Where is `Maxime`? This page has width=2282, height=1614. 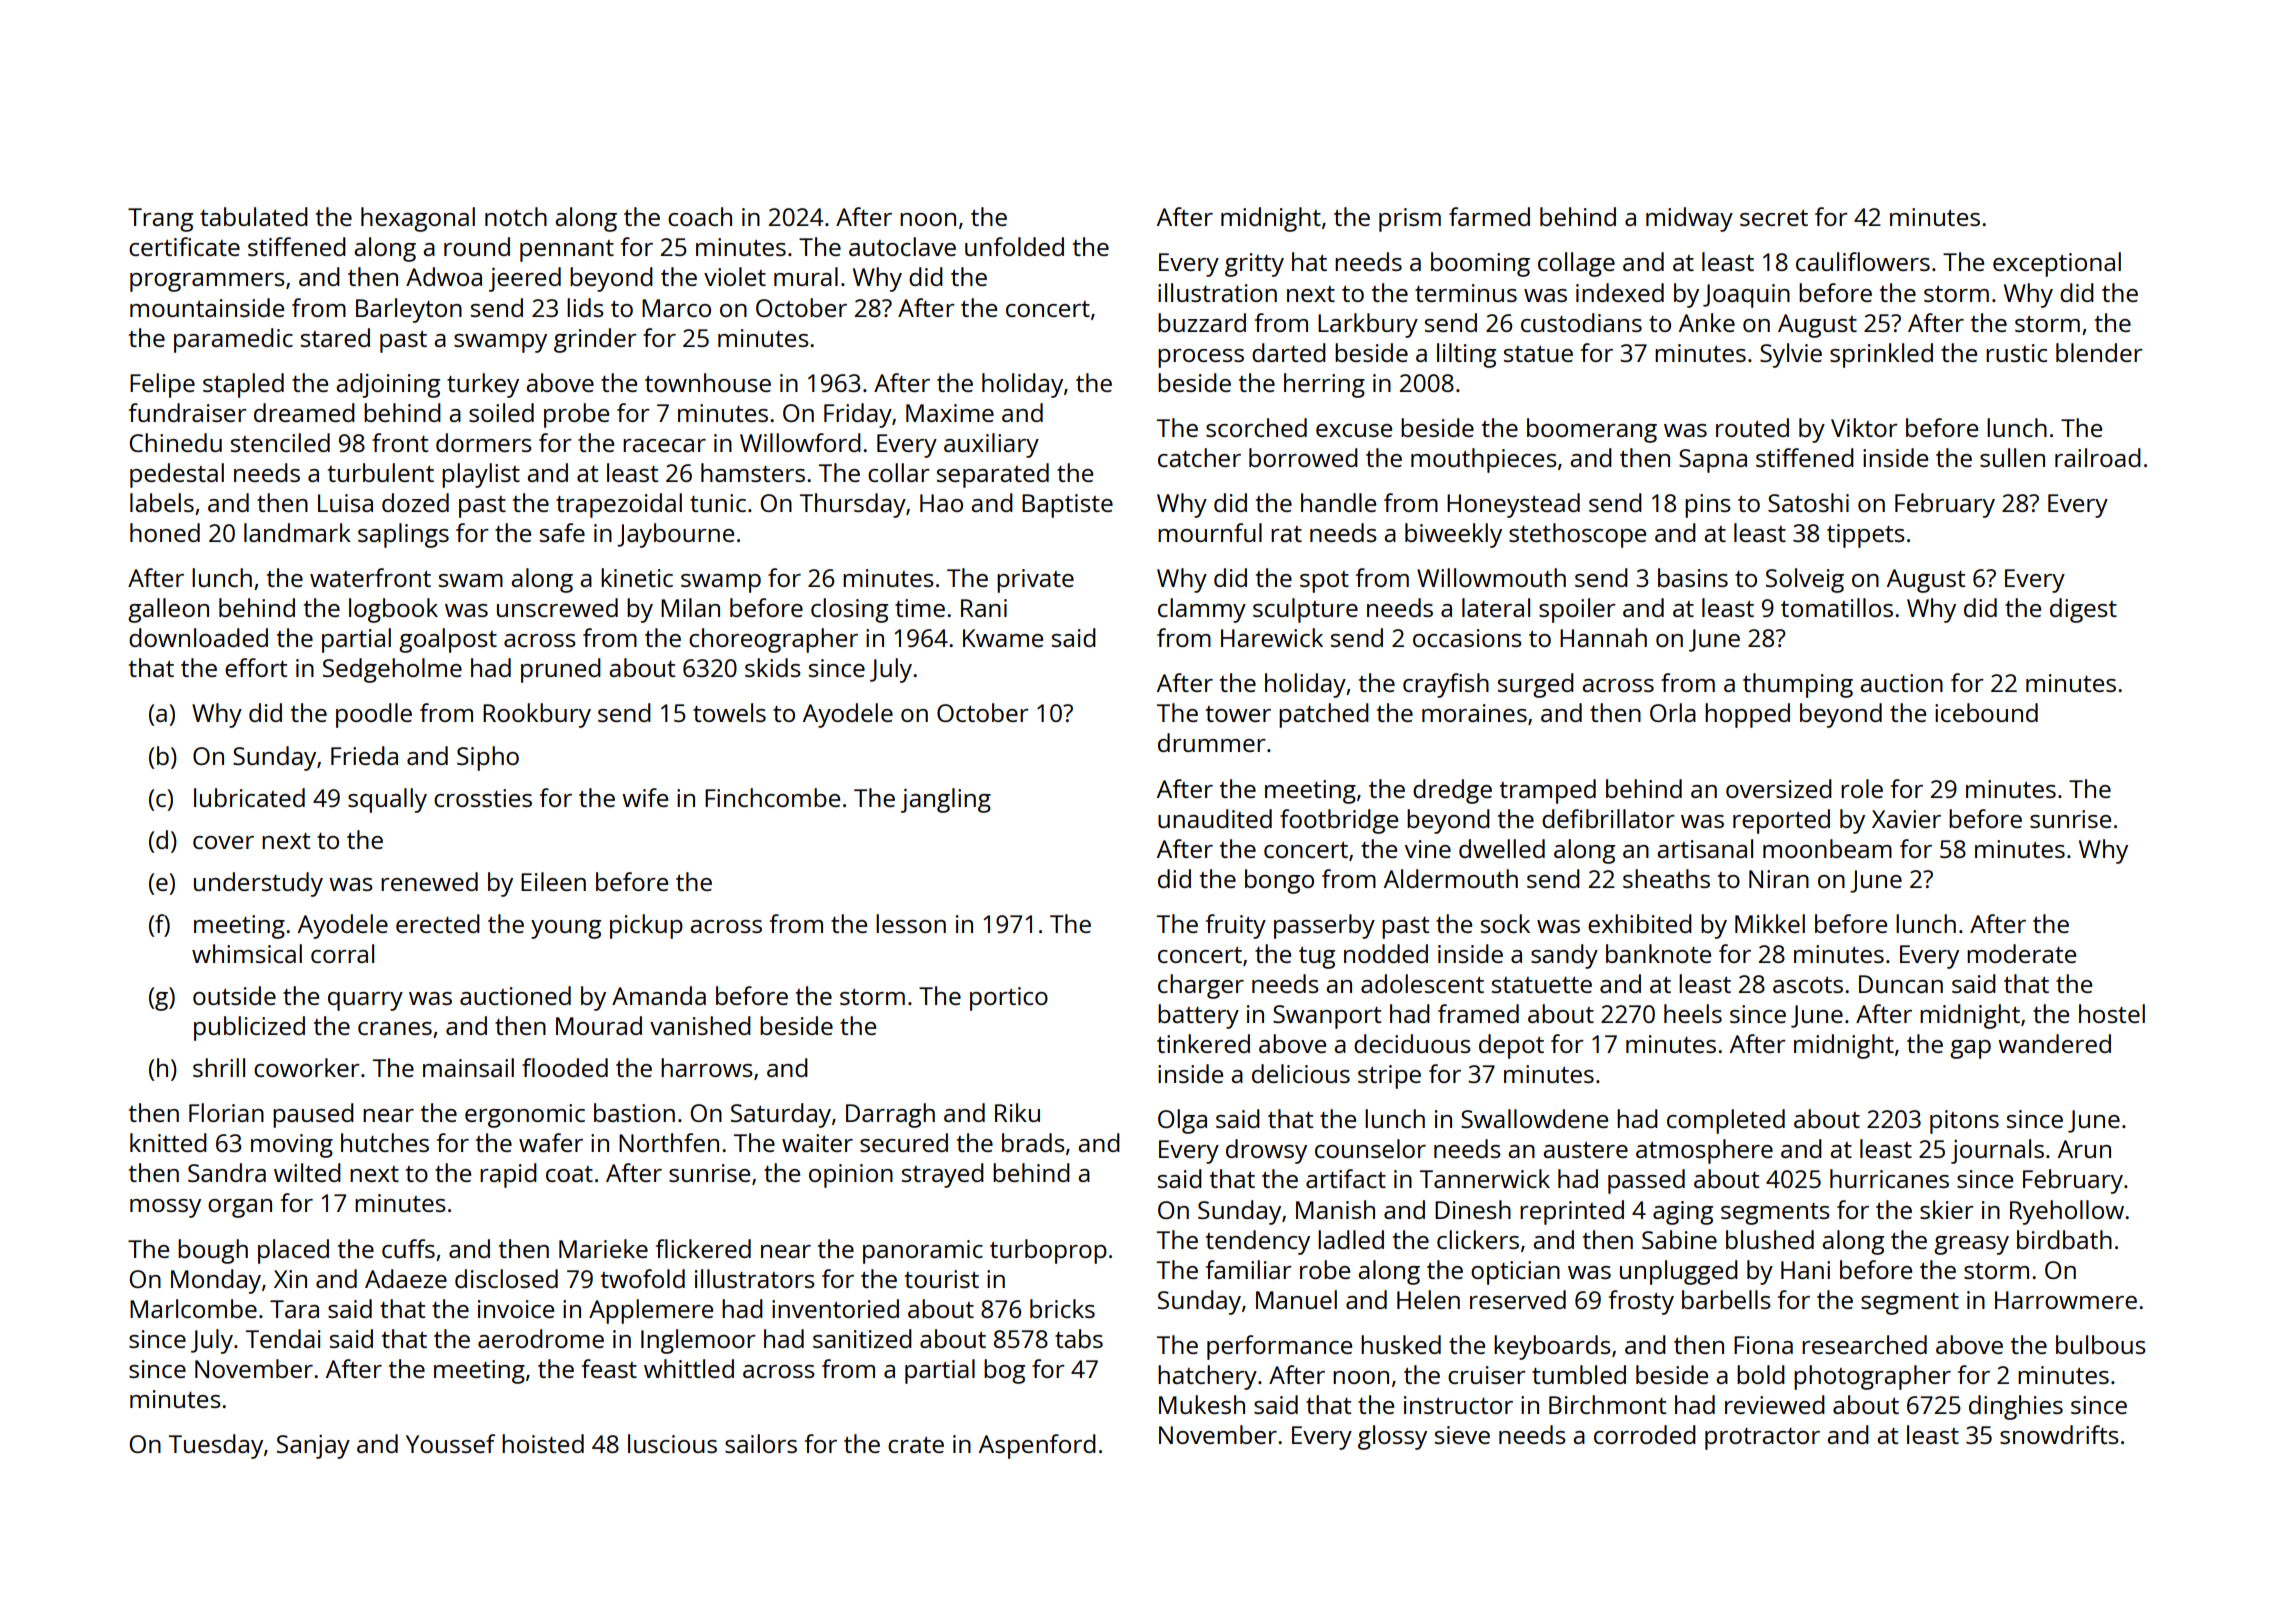 Maxime is located at coordinates (950, 413).
